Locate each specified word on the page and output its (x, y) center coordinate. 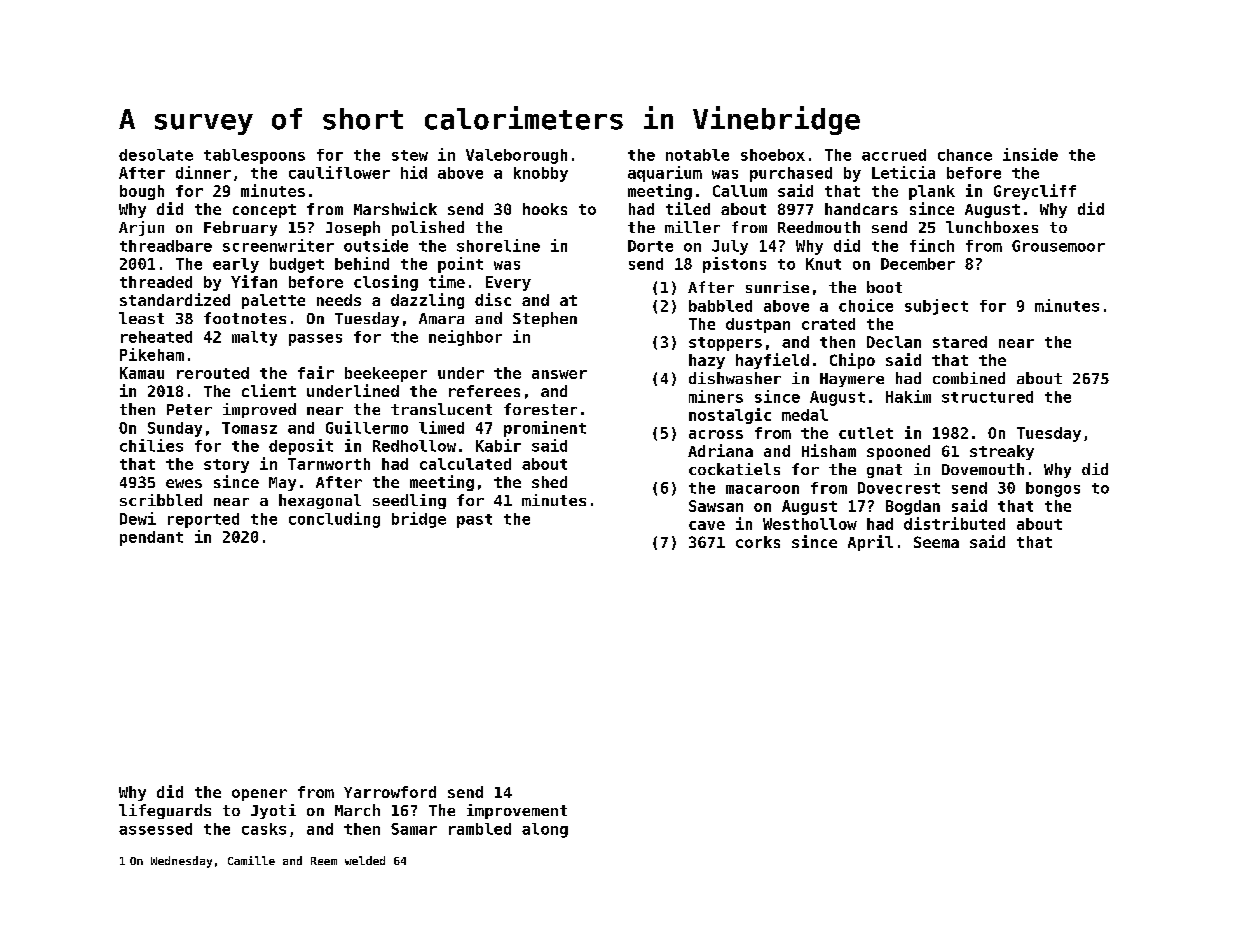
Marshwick (395, 208)
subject (936, 307)
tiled (688, 208)
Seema (936, 542)
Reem (324, 861)
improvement (517, 811)
